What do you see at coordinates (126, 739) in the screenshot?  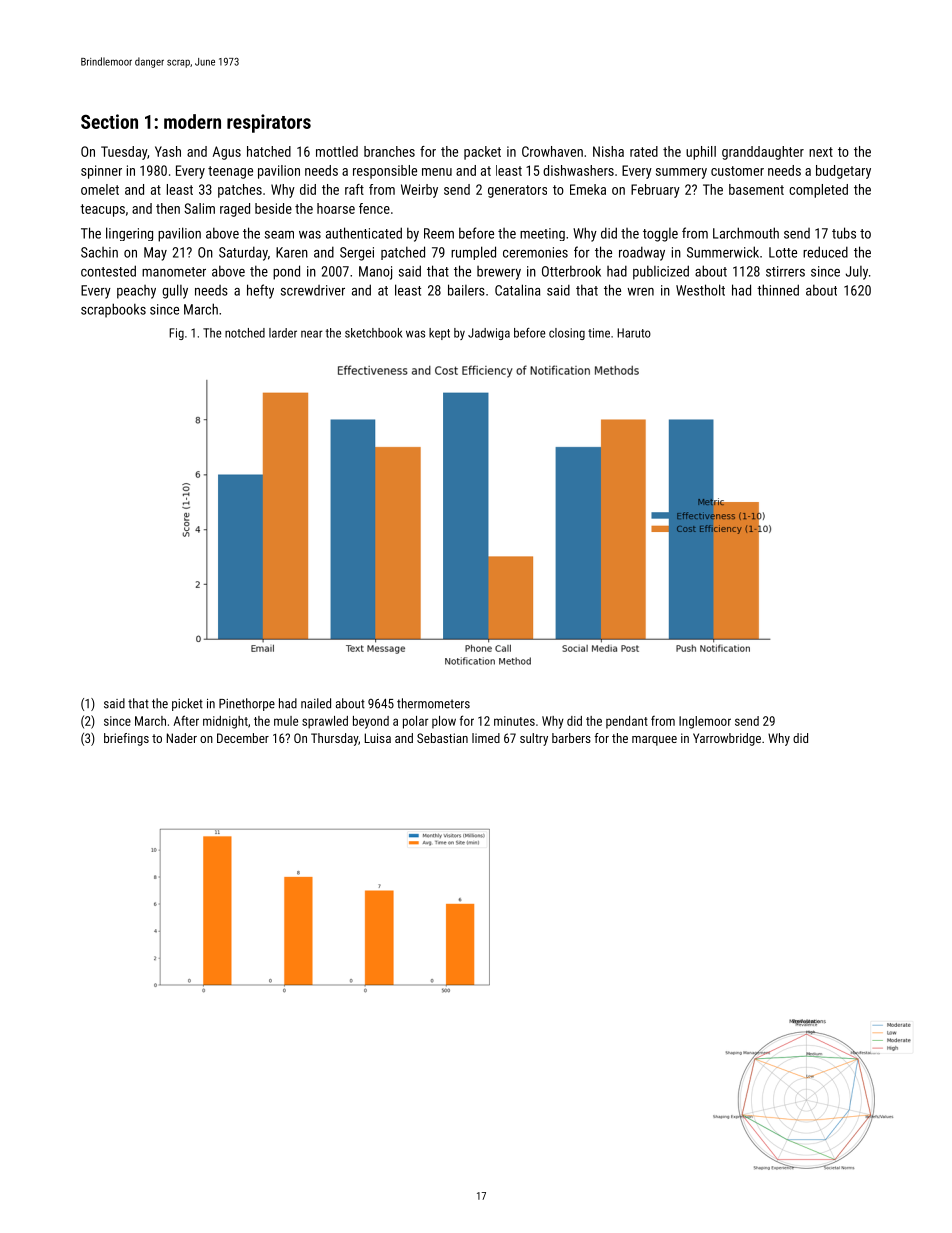 I see `briefings` at bounding box center [126, 739].
